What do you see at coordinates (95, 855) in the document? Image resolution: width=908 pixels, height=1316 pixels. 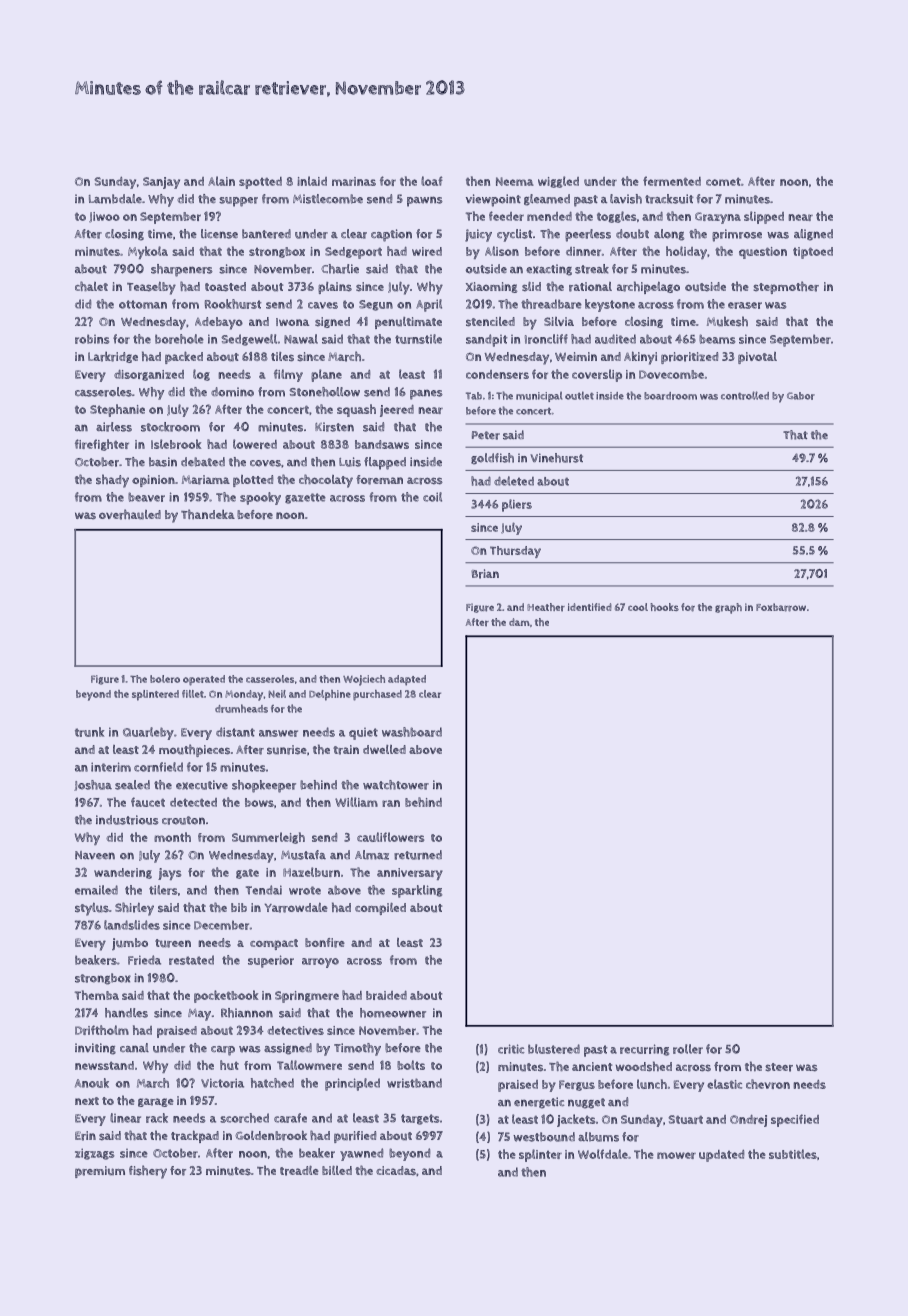 I see `Naveen` at bounding box center [95, 855].
